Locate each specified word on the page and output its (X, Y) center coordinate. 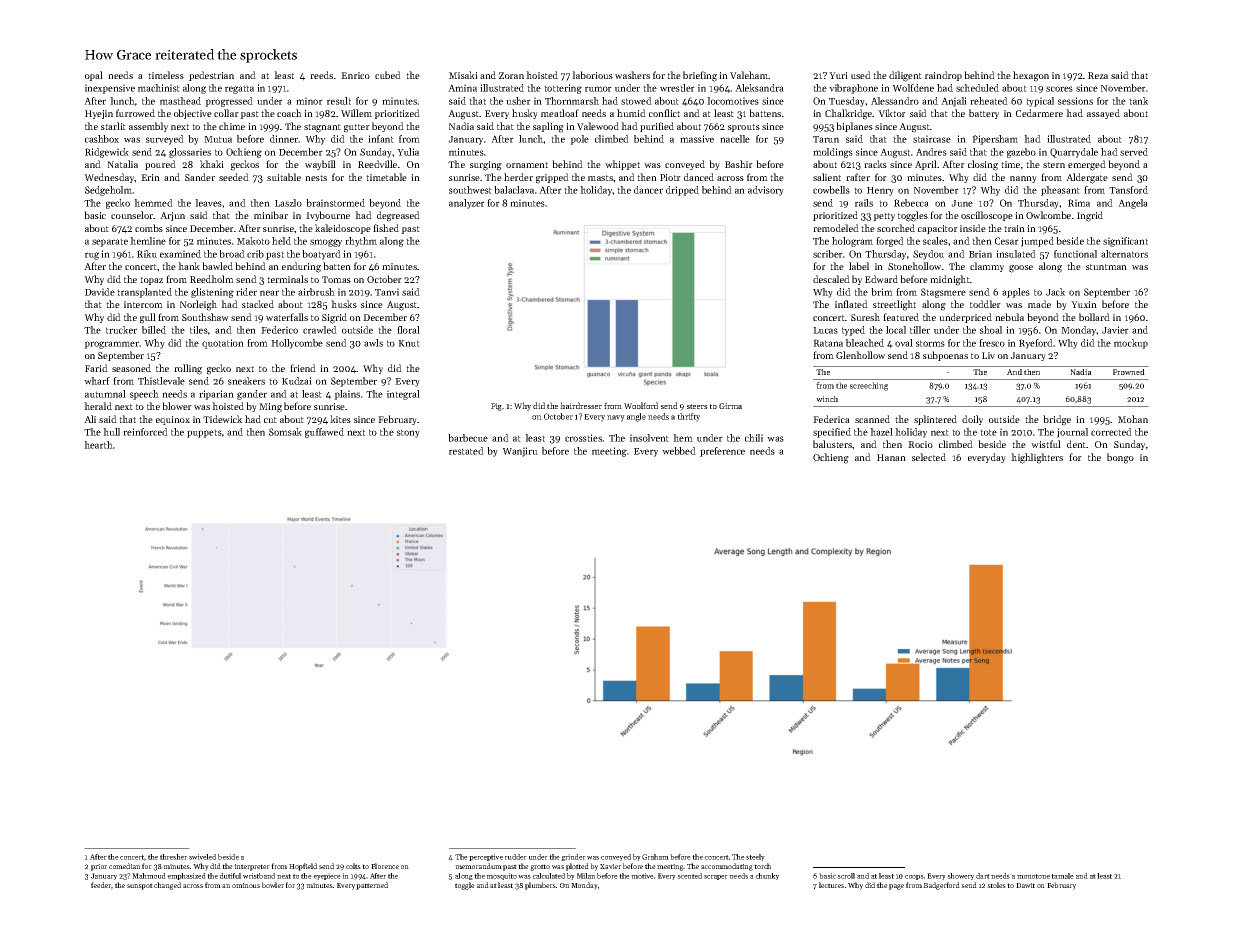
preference (722, 452)
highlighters (1037, 458)
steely (755, 857)
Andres (931, 152)
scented (689, 876)
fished (386, 228)
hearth (98, 445)
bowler (273, 885)
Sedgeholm (109, 191)
